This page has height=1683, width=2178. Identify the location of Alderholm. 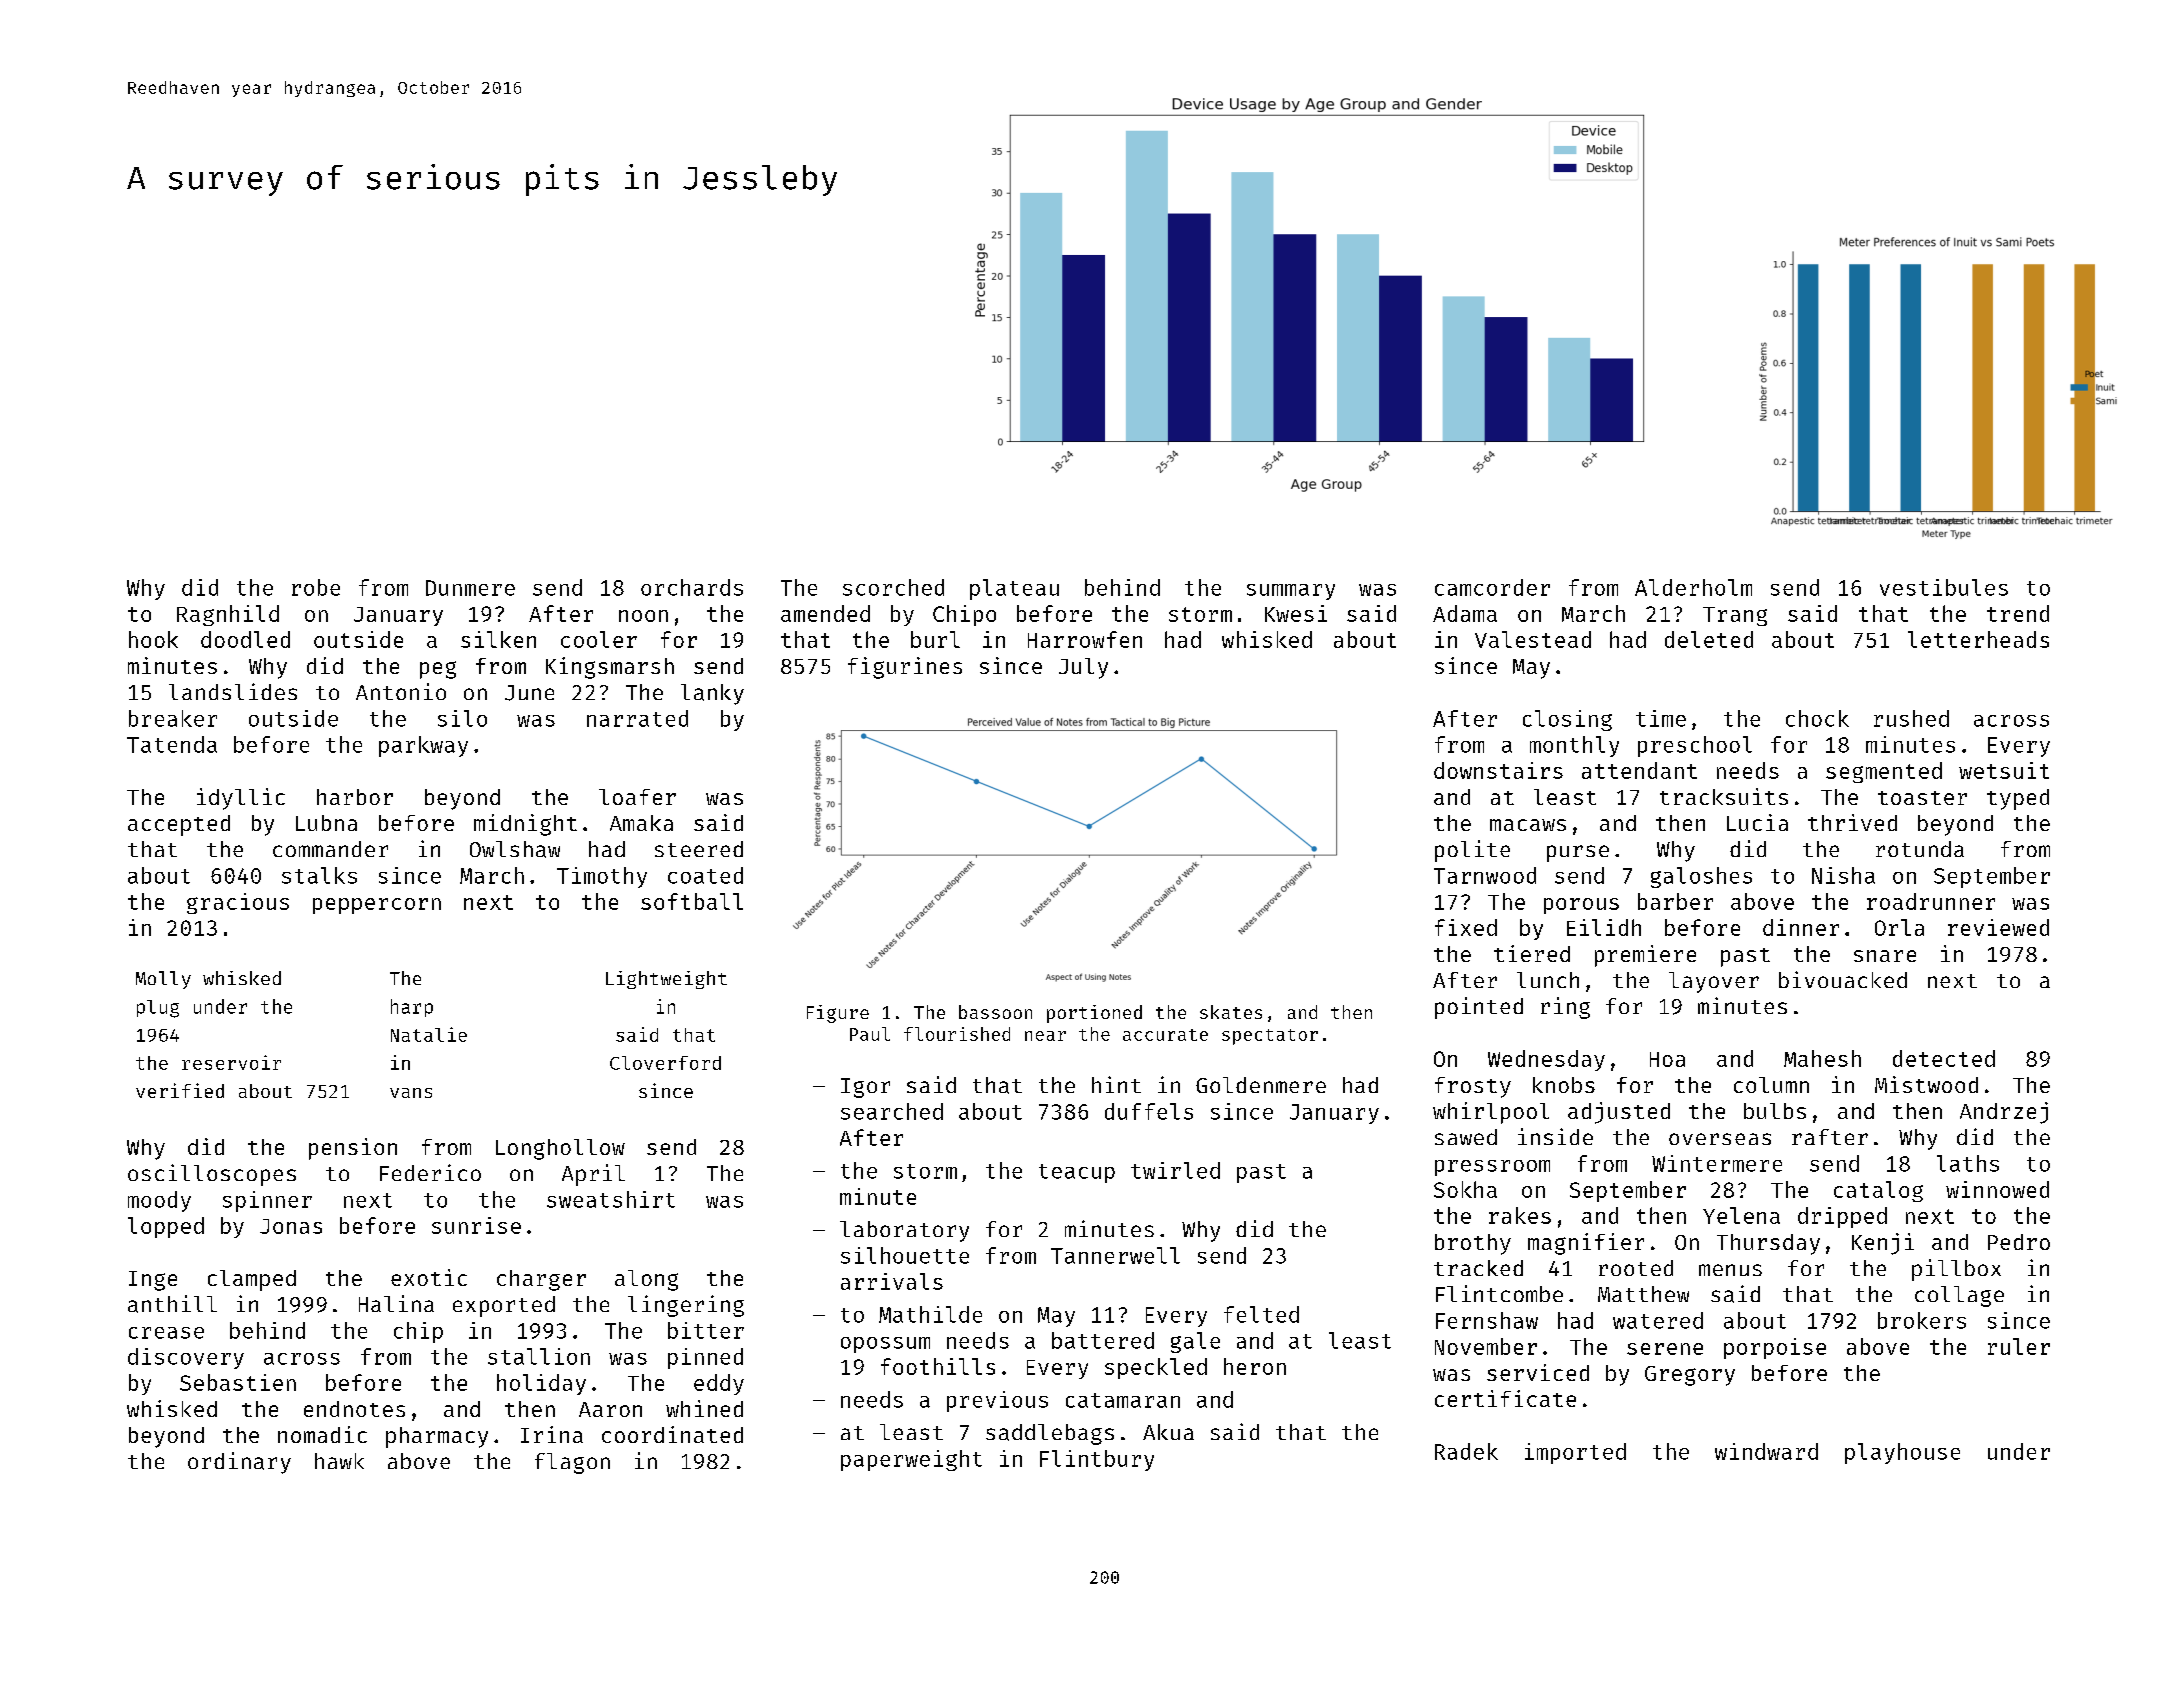
(1693, 587).
